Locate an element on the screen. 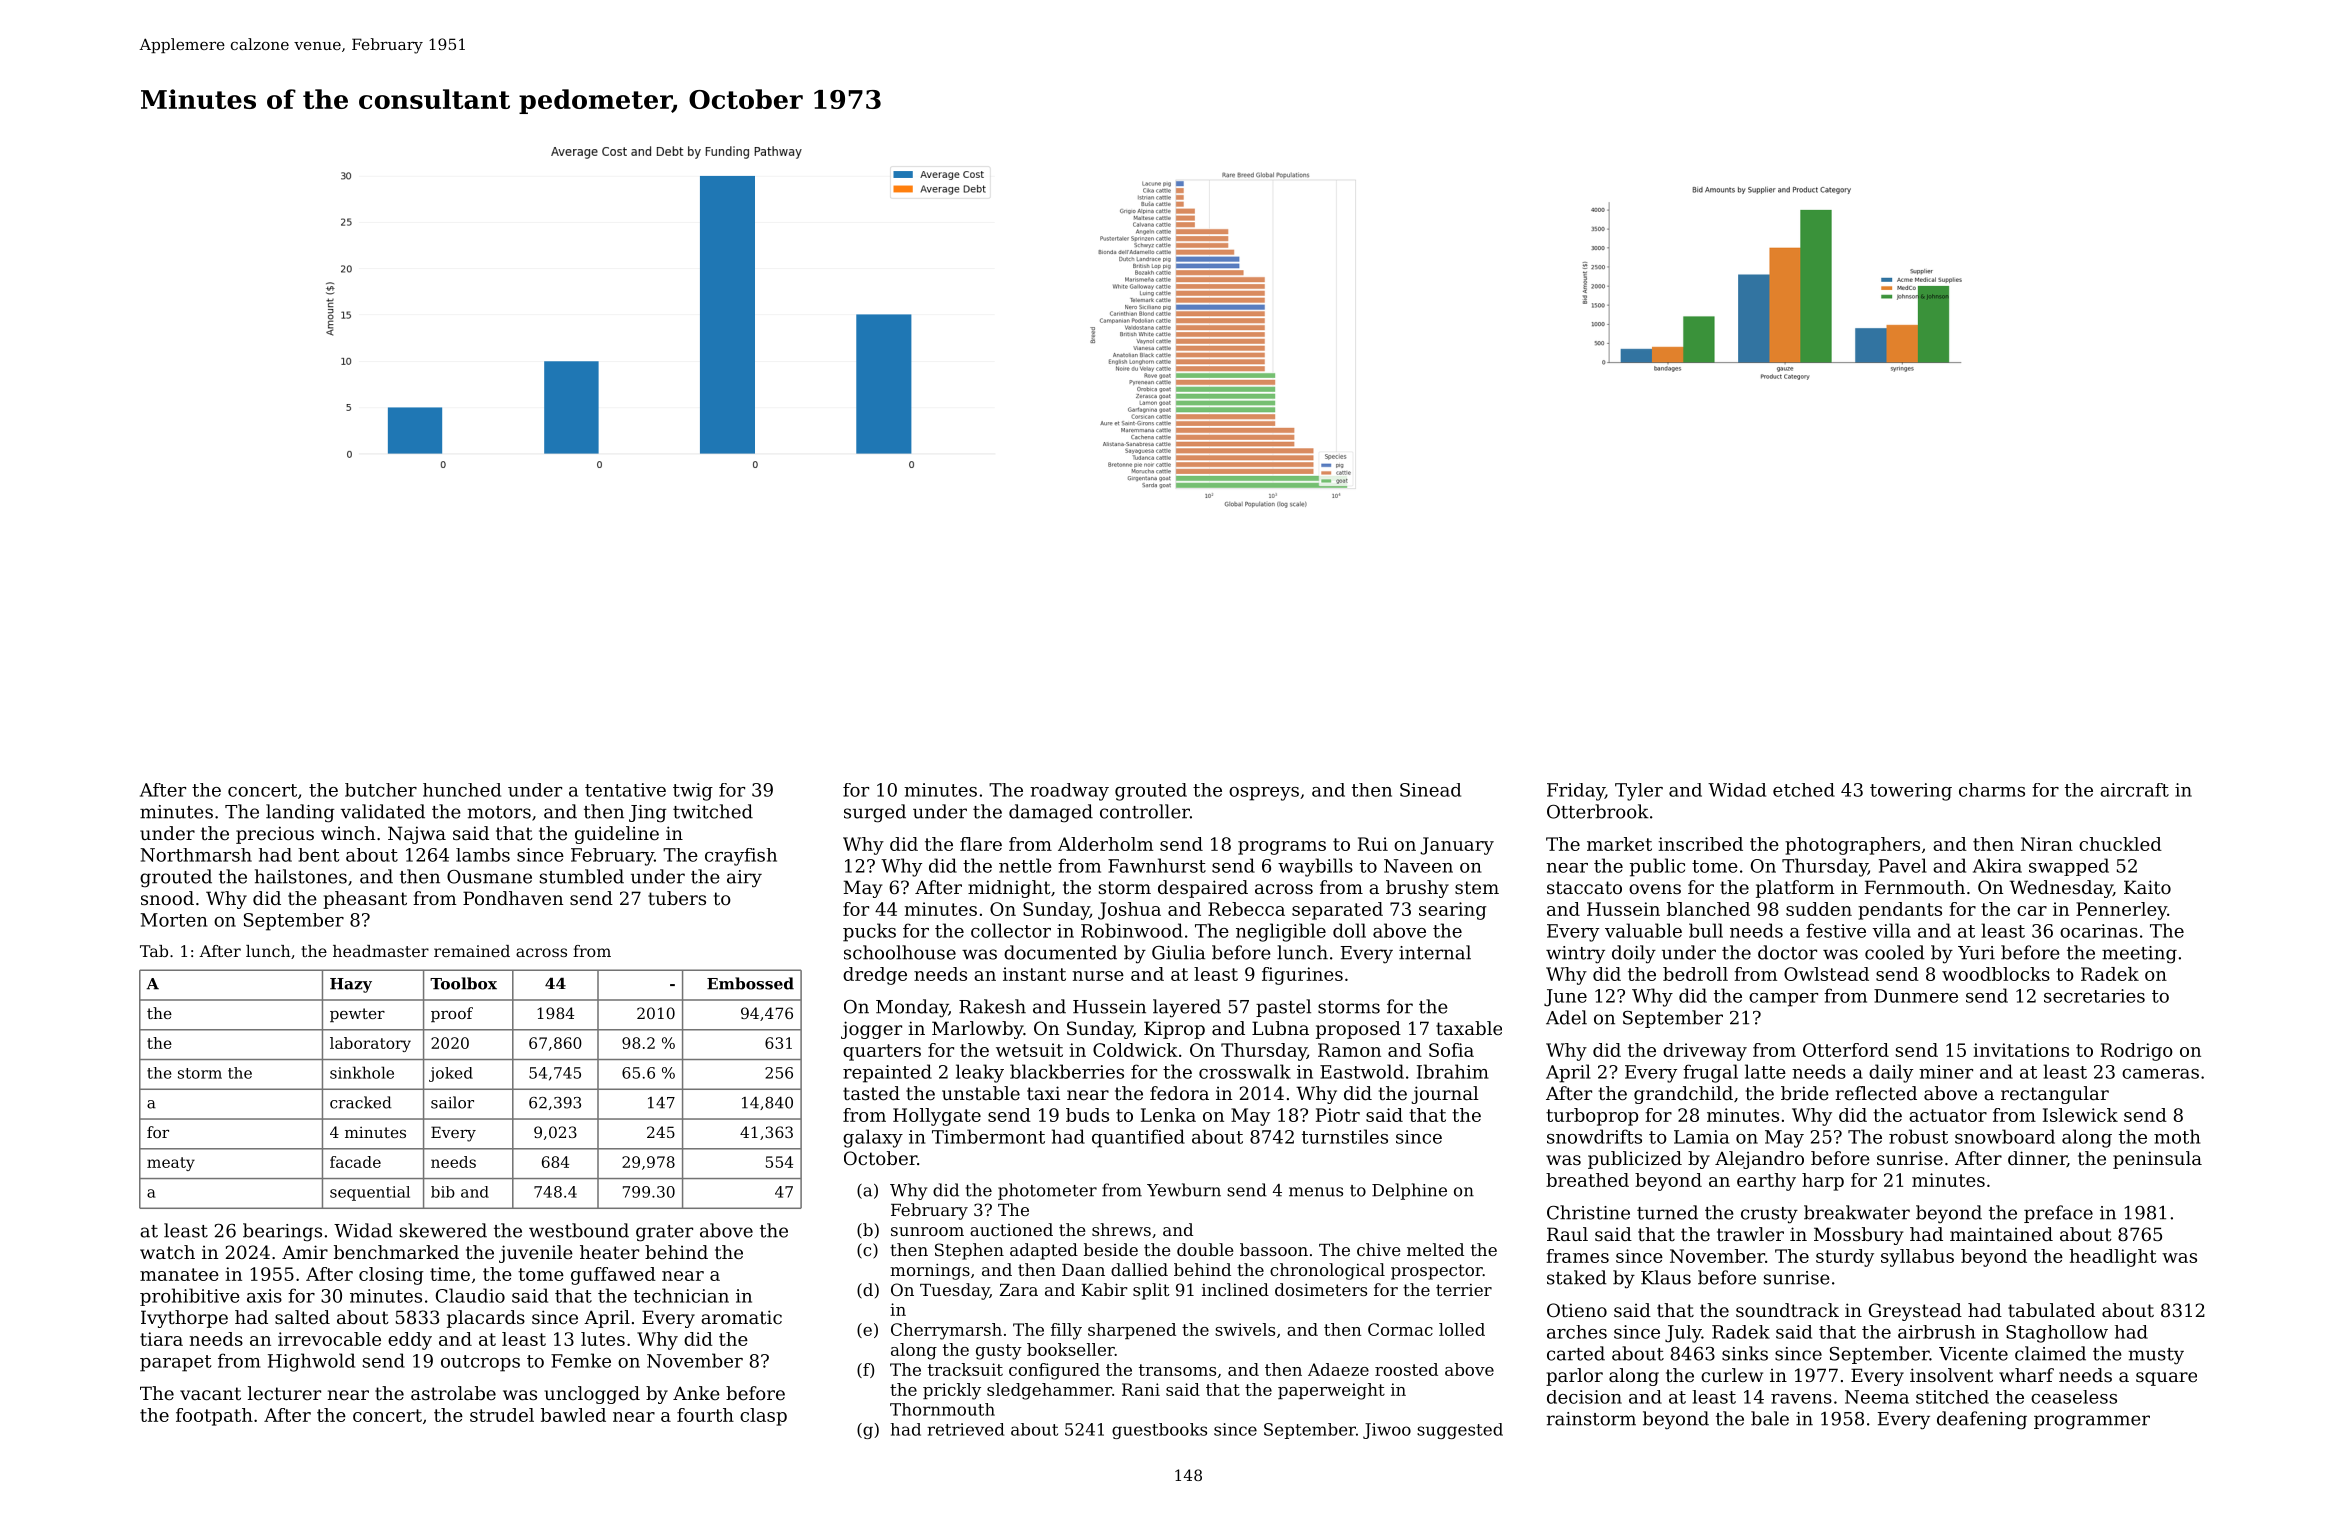 This screenshot has width=2347, height=1519. vacant is located at coordinates (210, 1393).
